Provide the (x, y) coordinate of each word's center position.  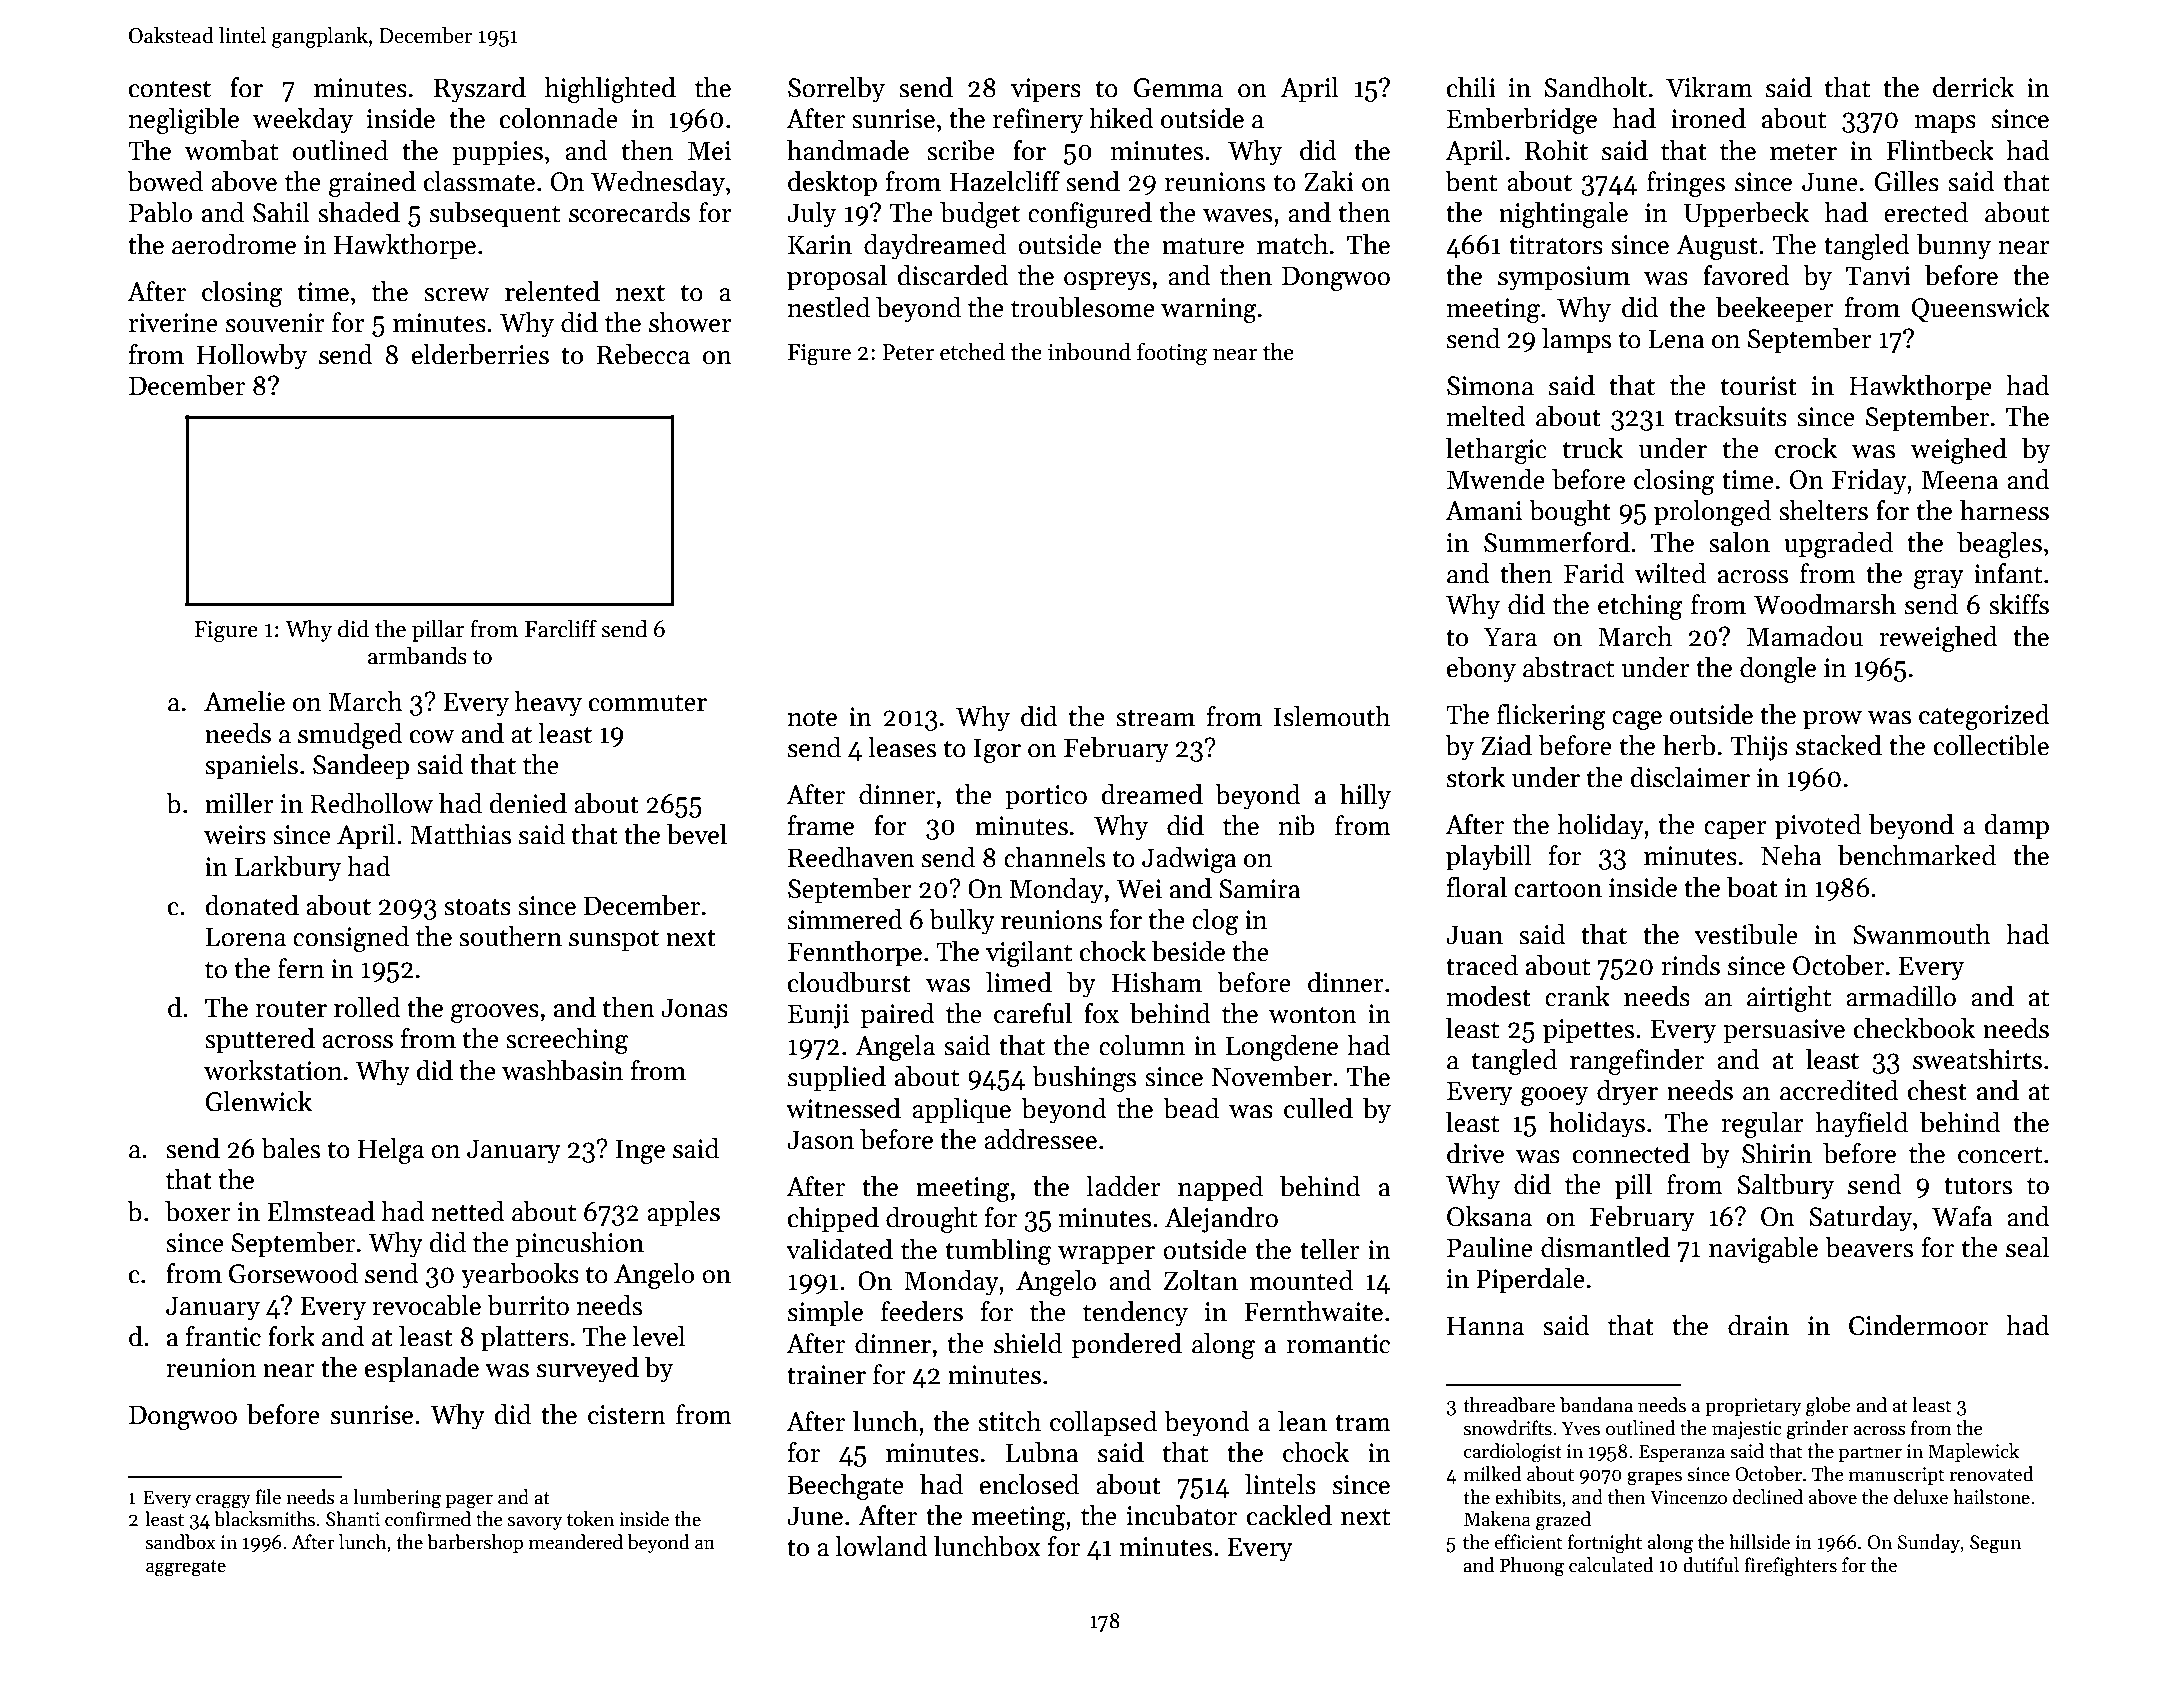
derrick (1973, 87)
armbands (417, 656)
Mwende (1496, 479)
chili (1471, 87)
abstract (1569, 667)
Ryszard (480, 90)
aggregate (186, 1568)
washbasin (562, 1070)
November (1272, 1076)
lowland (881, 1546)
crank (1577, 996)
